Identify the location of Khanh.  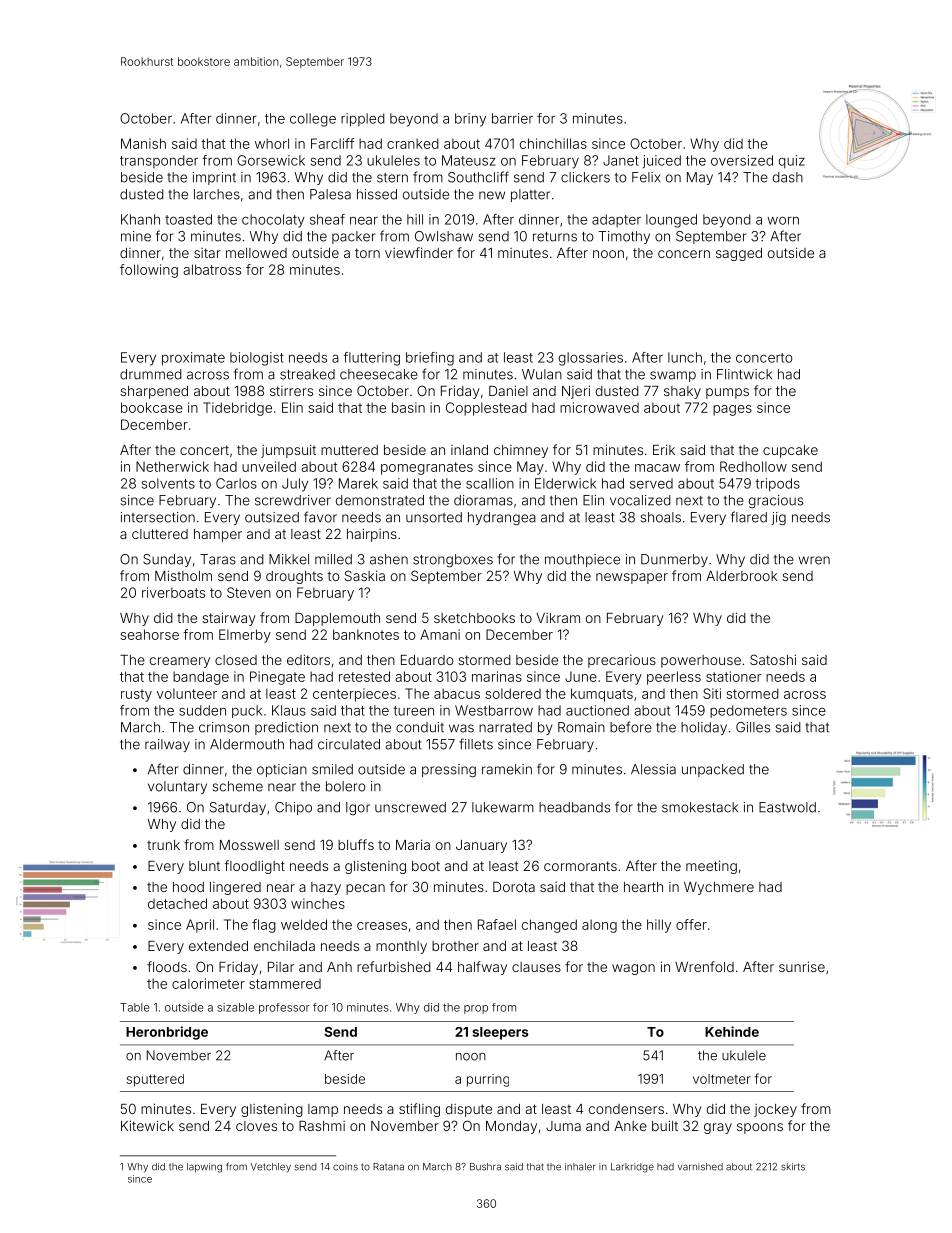
(140, 219).
